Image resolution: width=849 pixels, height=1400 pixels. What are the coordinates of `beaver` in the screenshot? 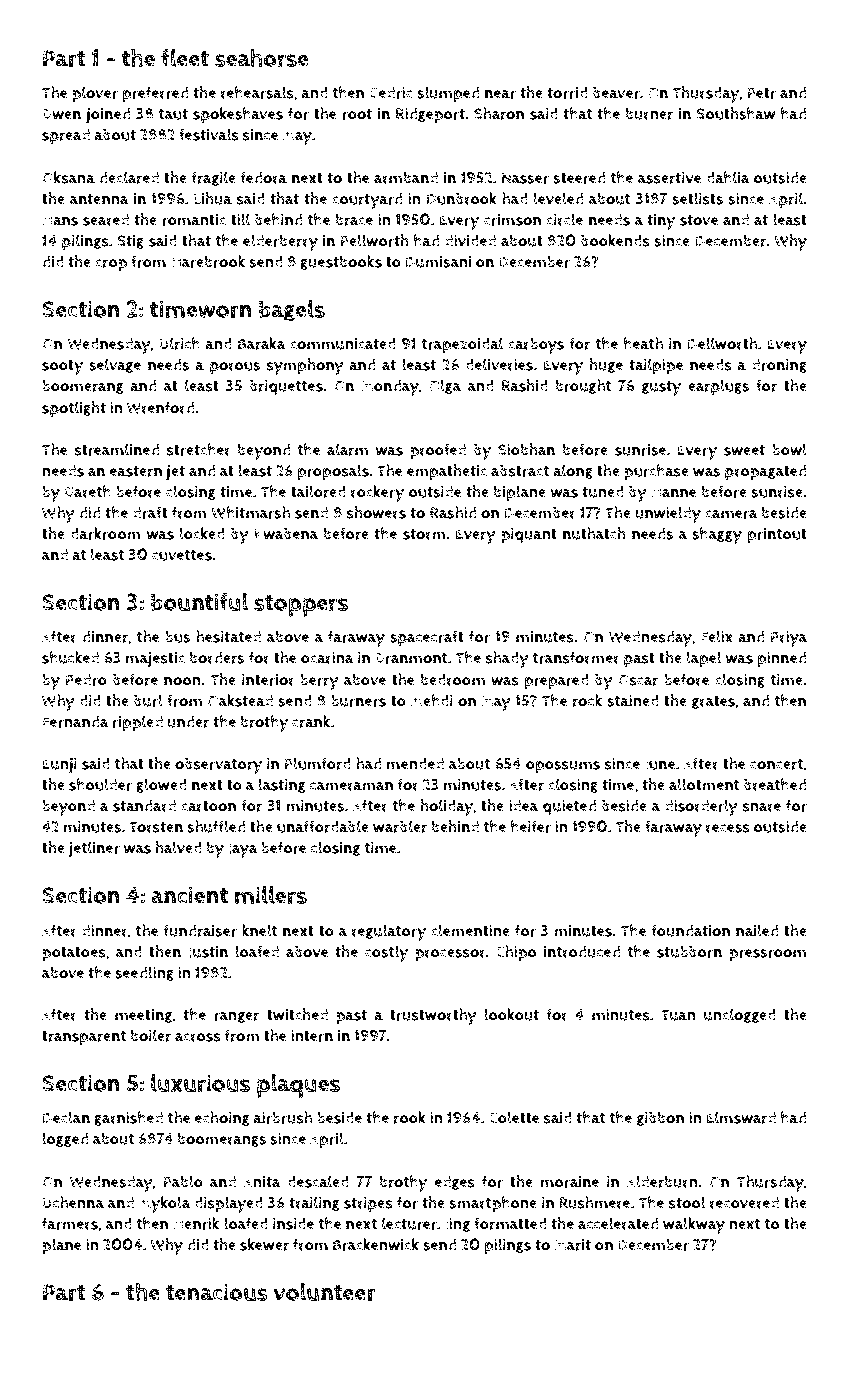 It's located at (616, 93).
